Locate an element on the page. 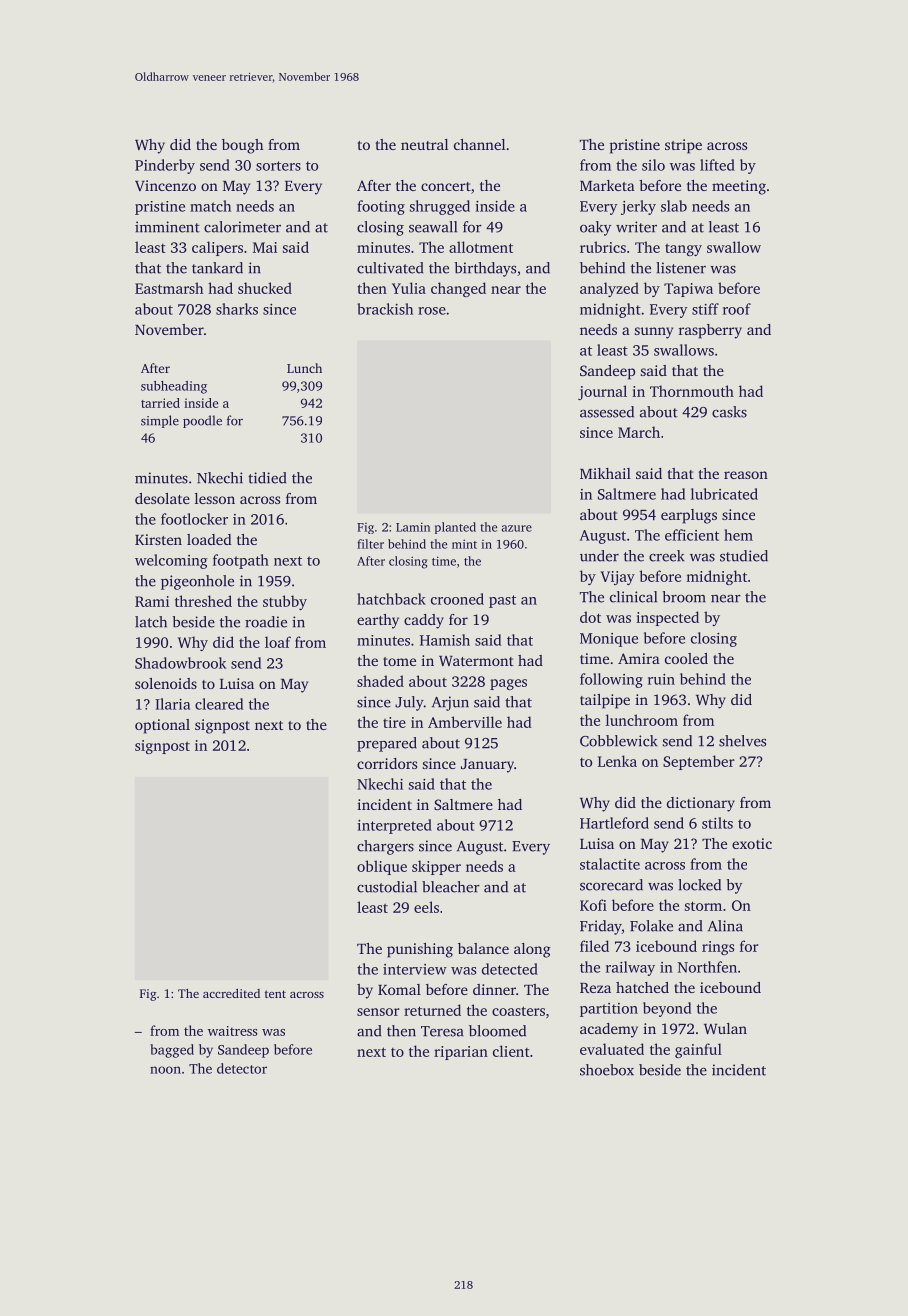 The width and height of the page is (908, 1316). chargers is located at coordinates (385, 847).
